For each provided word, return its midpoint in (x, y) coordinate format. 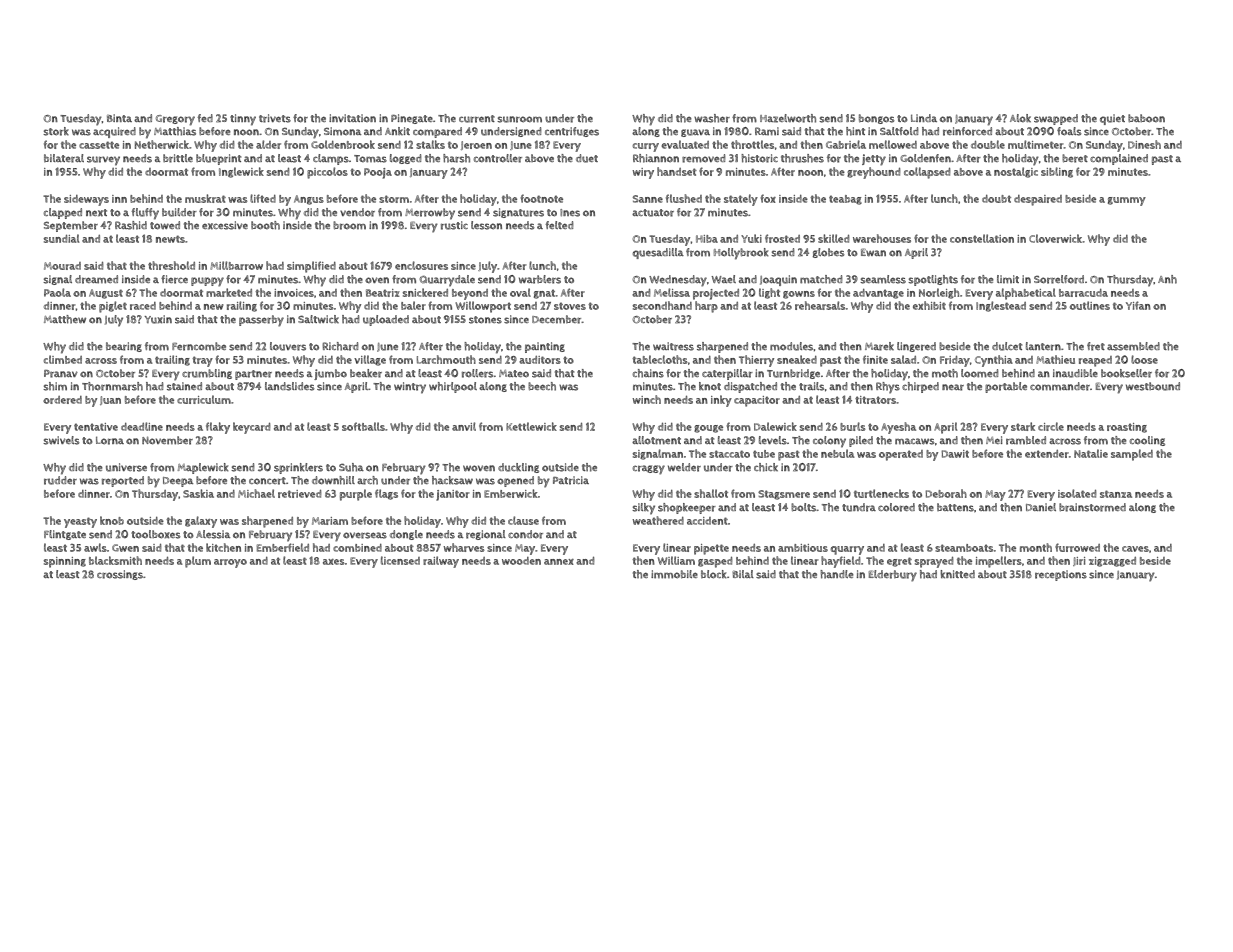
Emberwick (511, 493)
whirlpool (453, 387)
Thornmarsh (112, 386)
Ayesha (898, 428)
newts (170, 239)
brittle (178, 158)
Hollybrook (741, 254)
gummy (1127, 201)
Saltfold (899, 131)
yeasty (80, 522)
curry (646, 147)
